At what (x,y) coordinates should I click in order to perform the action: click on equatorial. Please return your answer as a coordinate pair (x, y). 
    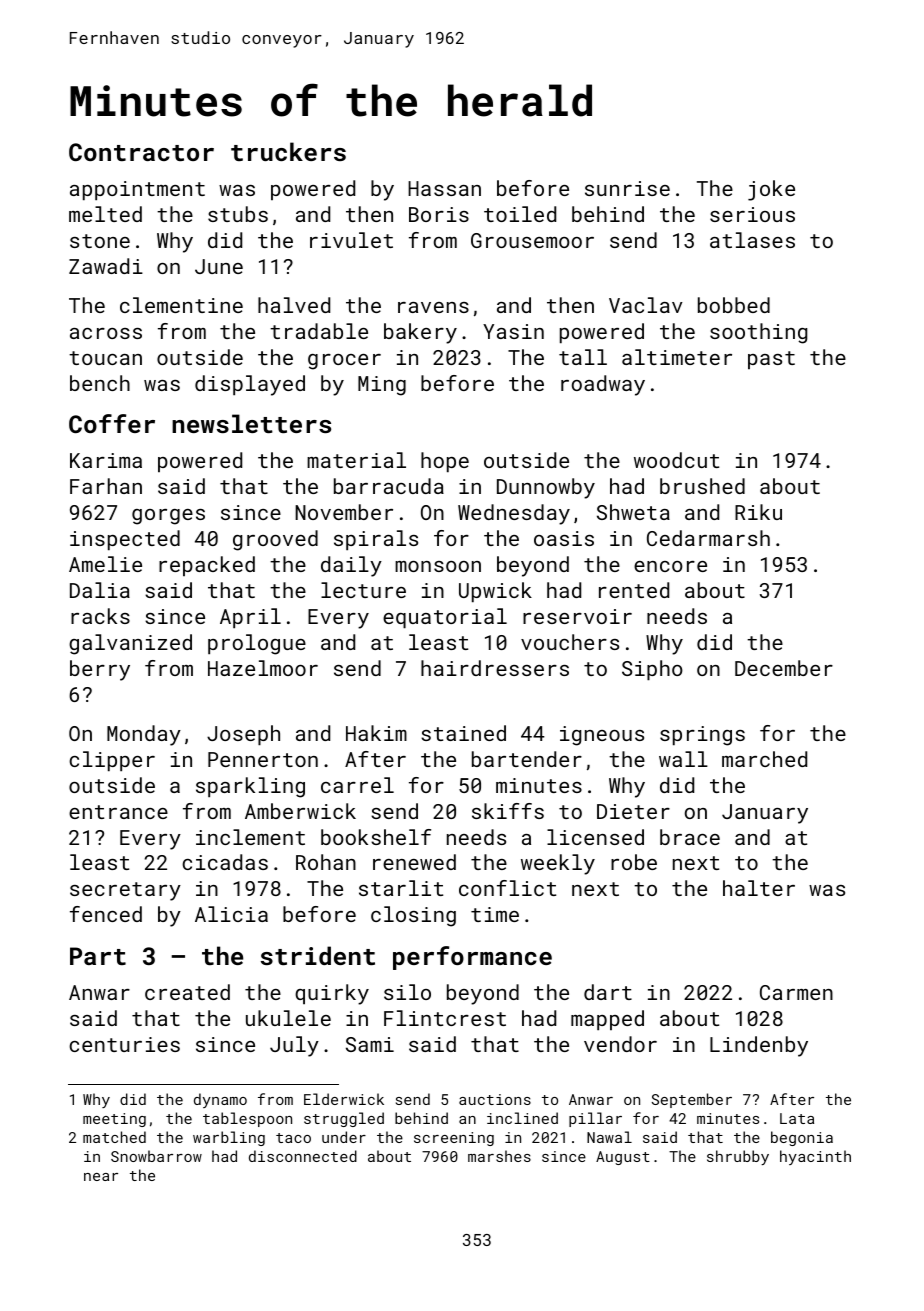
    Looking at the image, I should click on (445, 618).
